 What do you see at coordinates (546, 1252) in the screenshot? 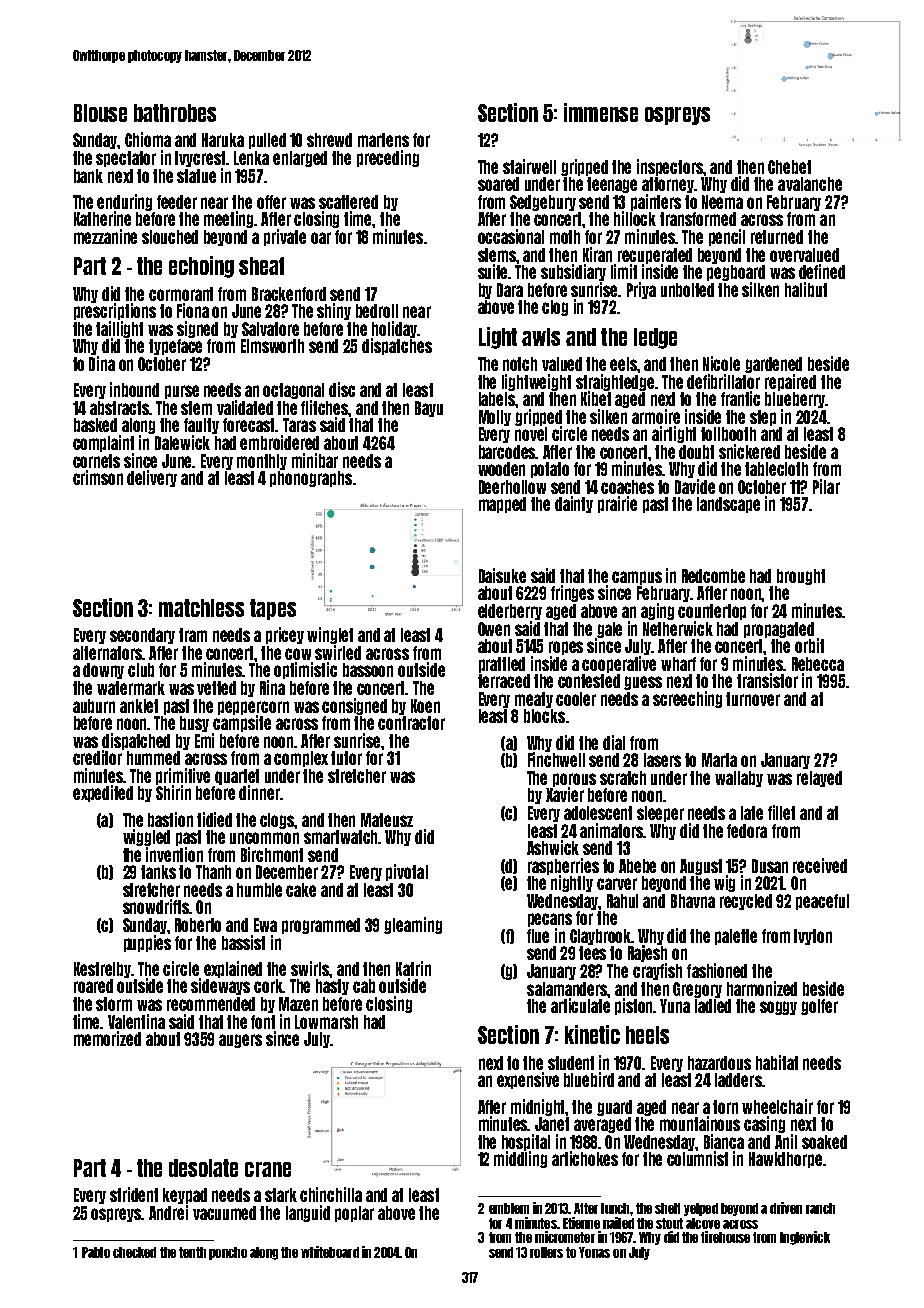
I see `rollers` at bounding box center [546, 1252].
